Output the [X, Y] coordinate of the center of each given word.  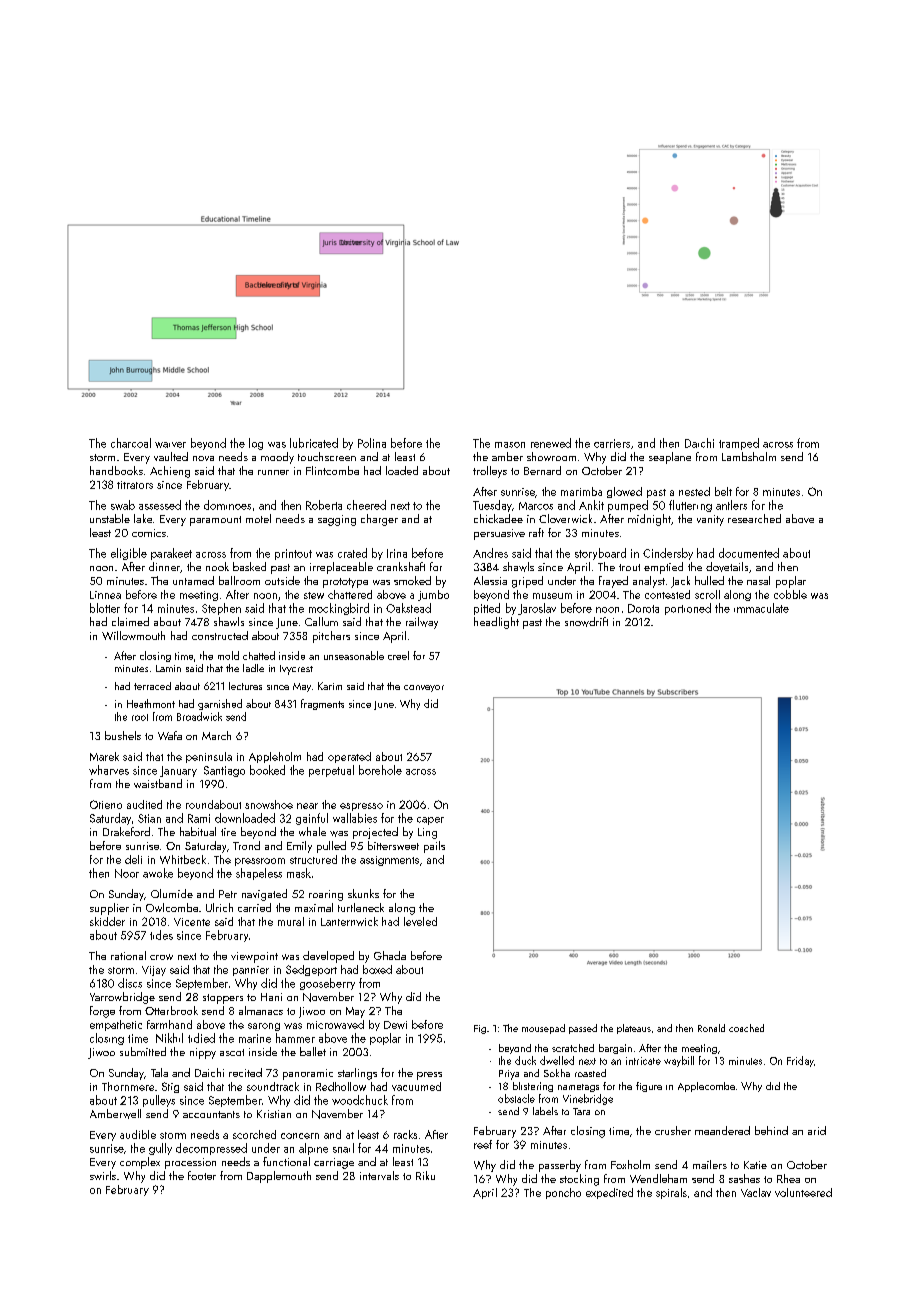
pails [434, 847]
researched [754, 518]
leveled [420, 921]
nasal [758, 580]
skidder [107, 921]
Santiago [224, 771]
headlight [496, 623]
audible [138, 1134]
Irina [397, 553]
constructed [220, 635]
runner [273, 472]
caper [430, 821]
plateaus [634, 1029]
